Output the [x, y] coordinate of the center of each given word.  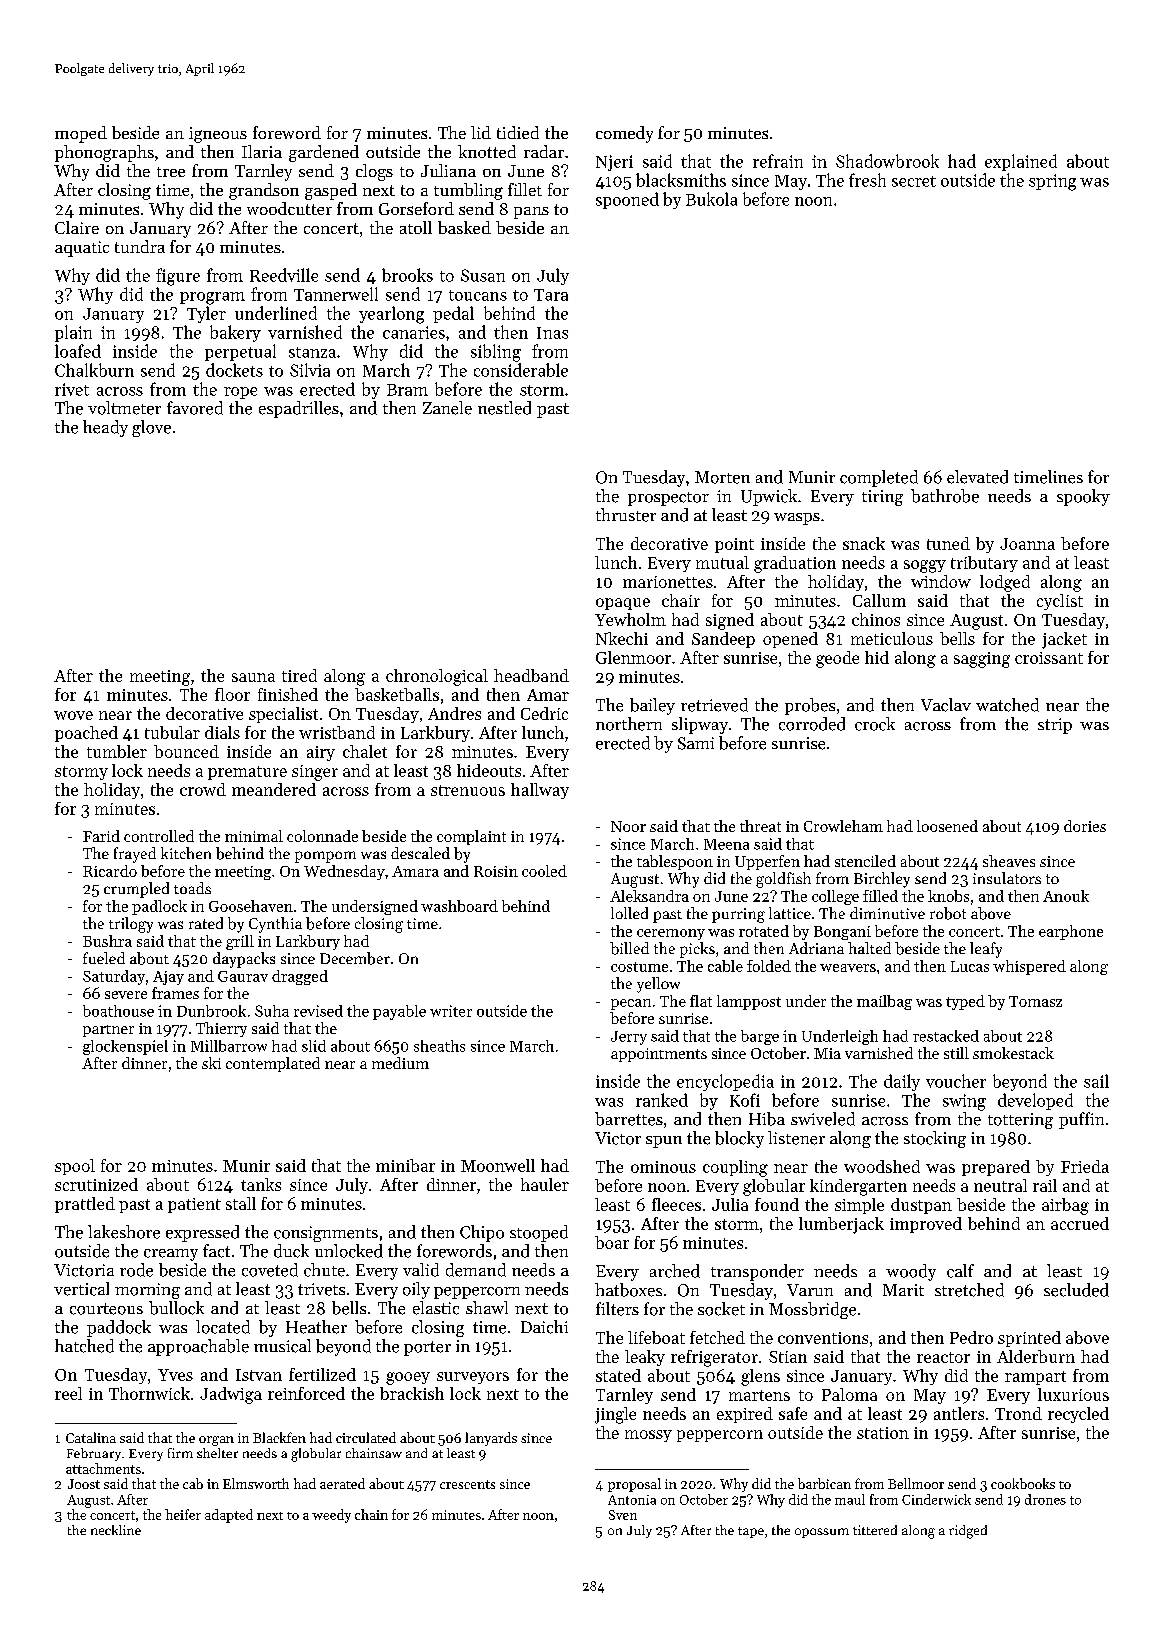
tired [299, 675]
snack [864, 543]
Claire [77, 227]
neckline [116, 1530]
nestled [504, 408]
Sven [623, 1515]
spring [1052, 182]
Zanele [447, 408]
